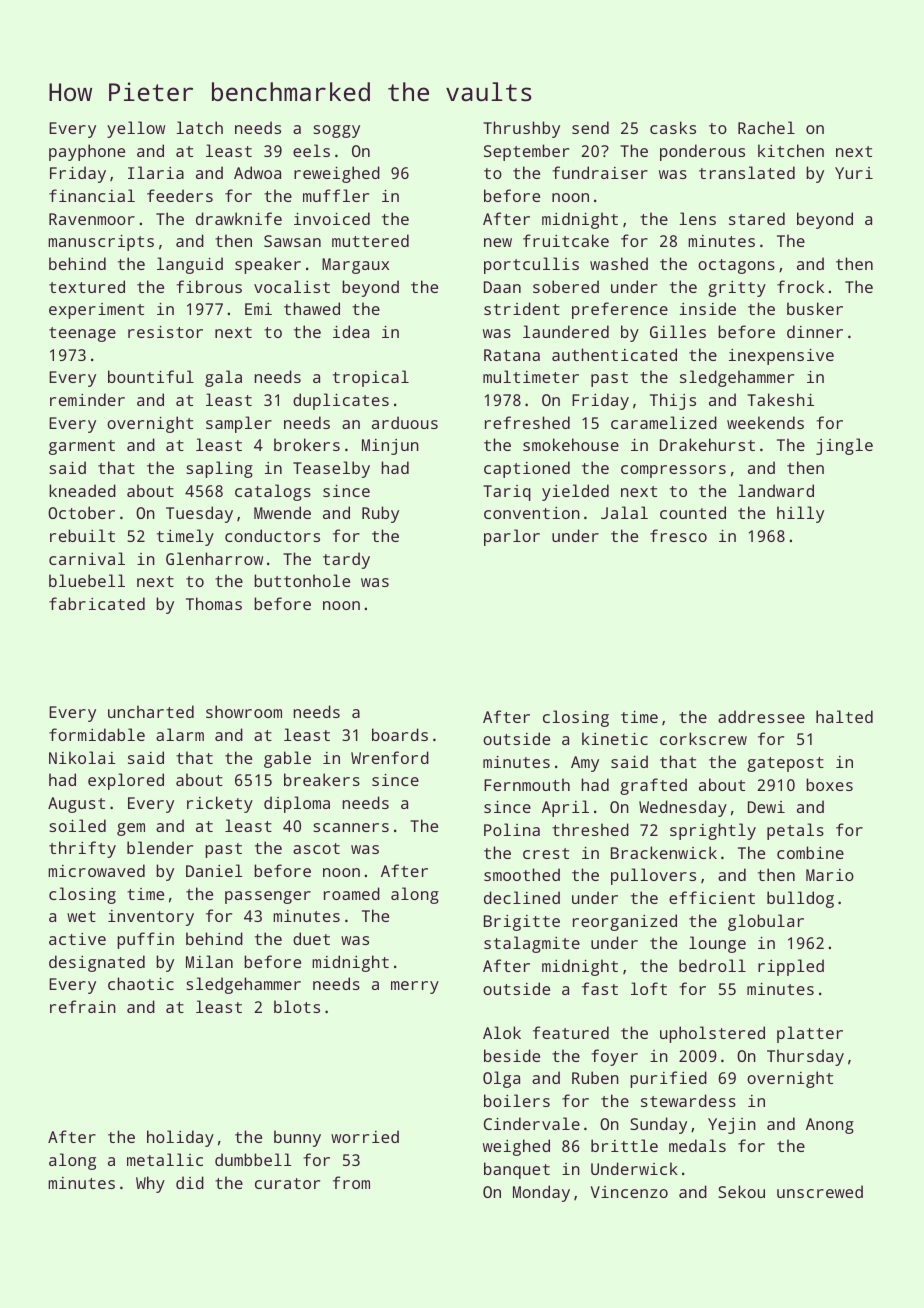 Image resolution: width=924 pixels, height=1308 pixels. What do you see at coordinates (180, 1138) in the image?
I see `holiday` at bounding box center [180, 1138].
